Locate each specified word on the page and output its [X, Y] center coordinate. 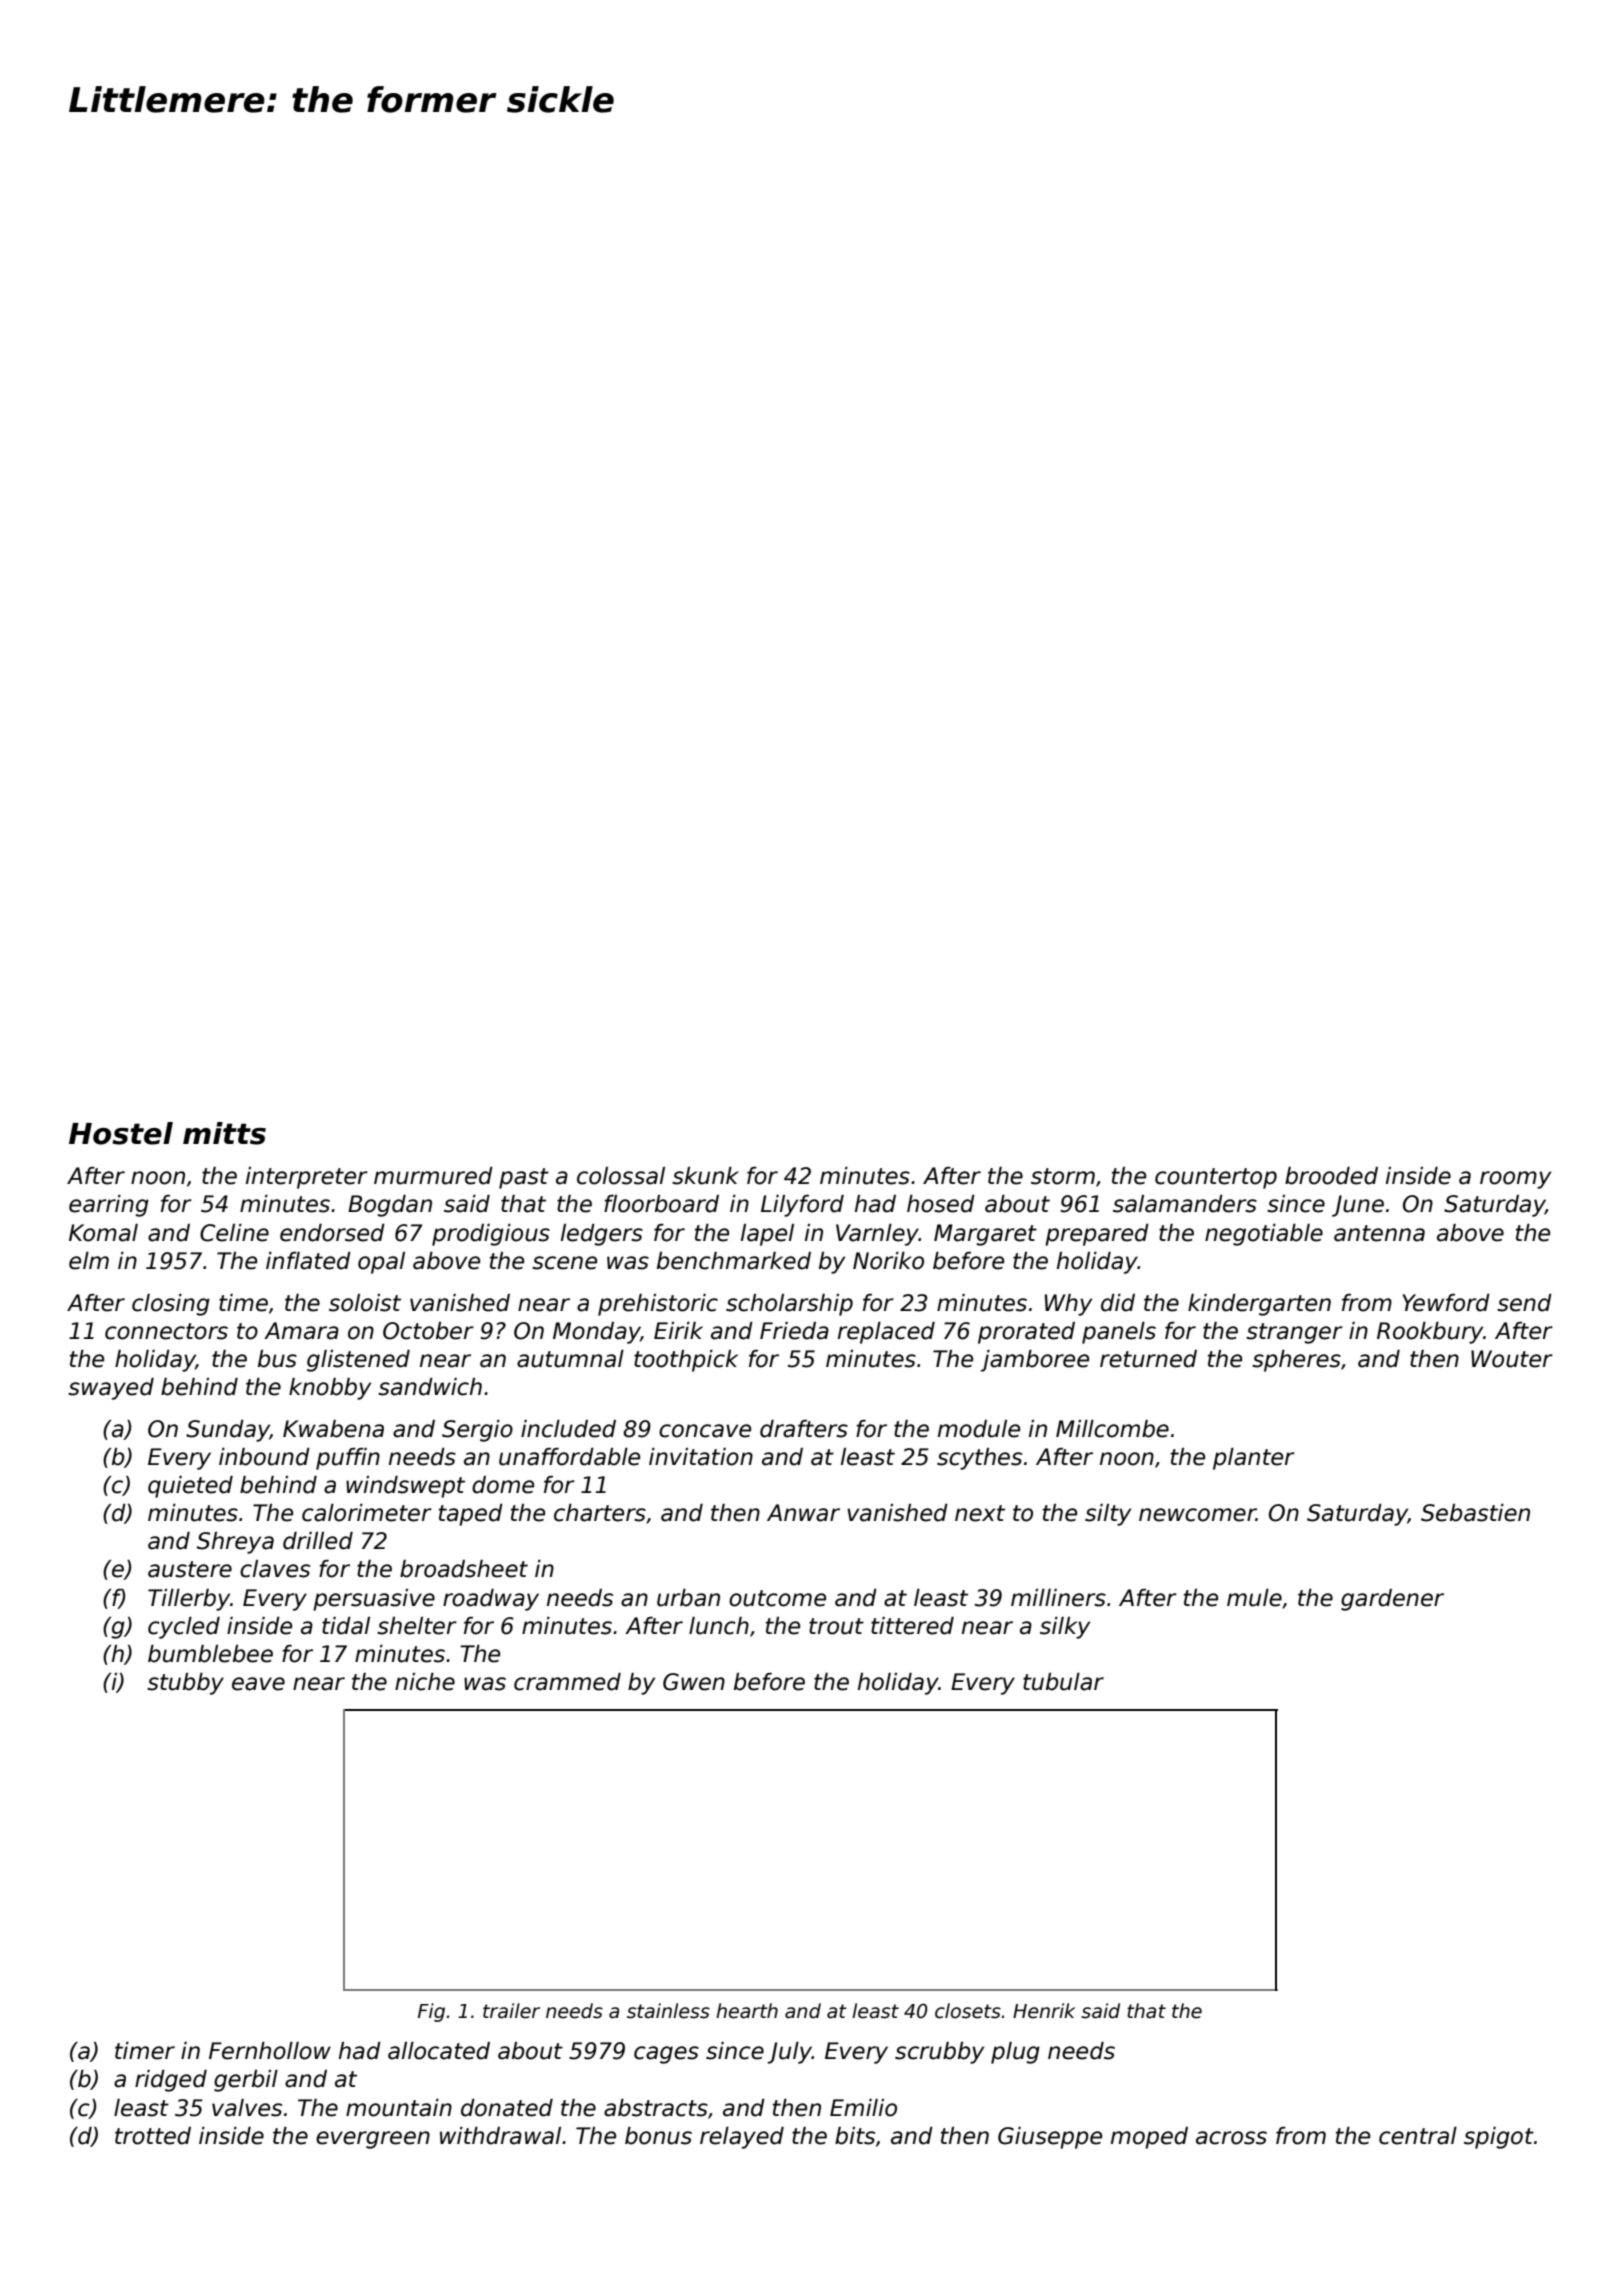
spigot [1499, 2138]
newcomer [1197, 1515]
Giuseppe [1050, 2138]
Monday [596, 1333]
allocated [439, 2051]
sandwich [430, 1387]
